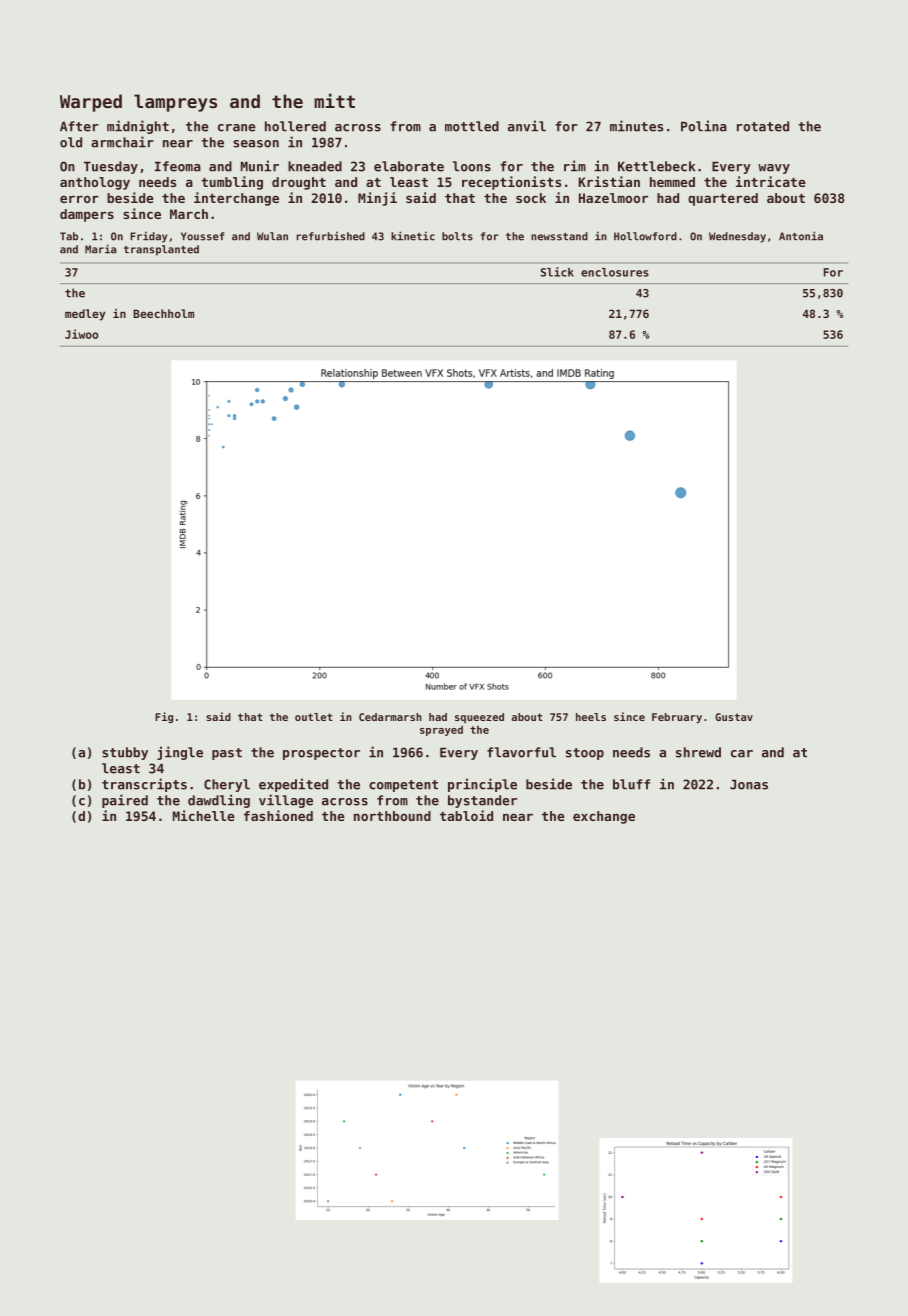 The width and height of the page is (908, 1316). What do you see at coordinates (723, 199) in the page?
I see `quartered` at bounding box center [723, 199].
